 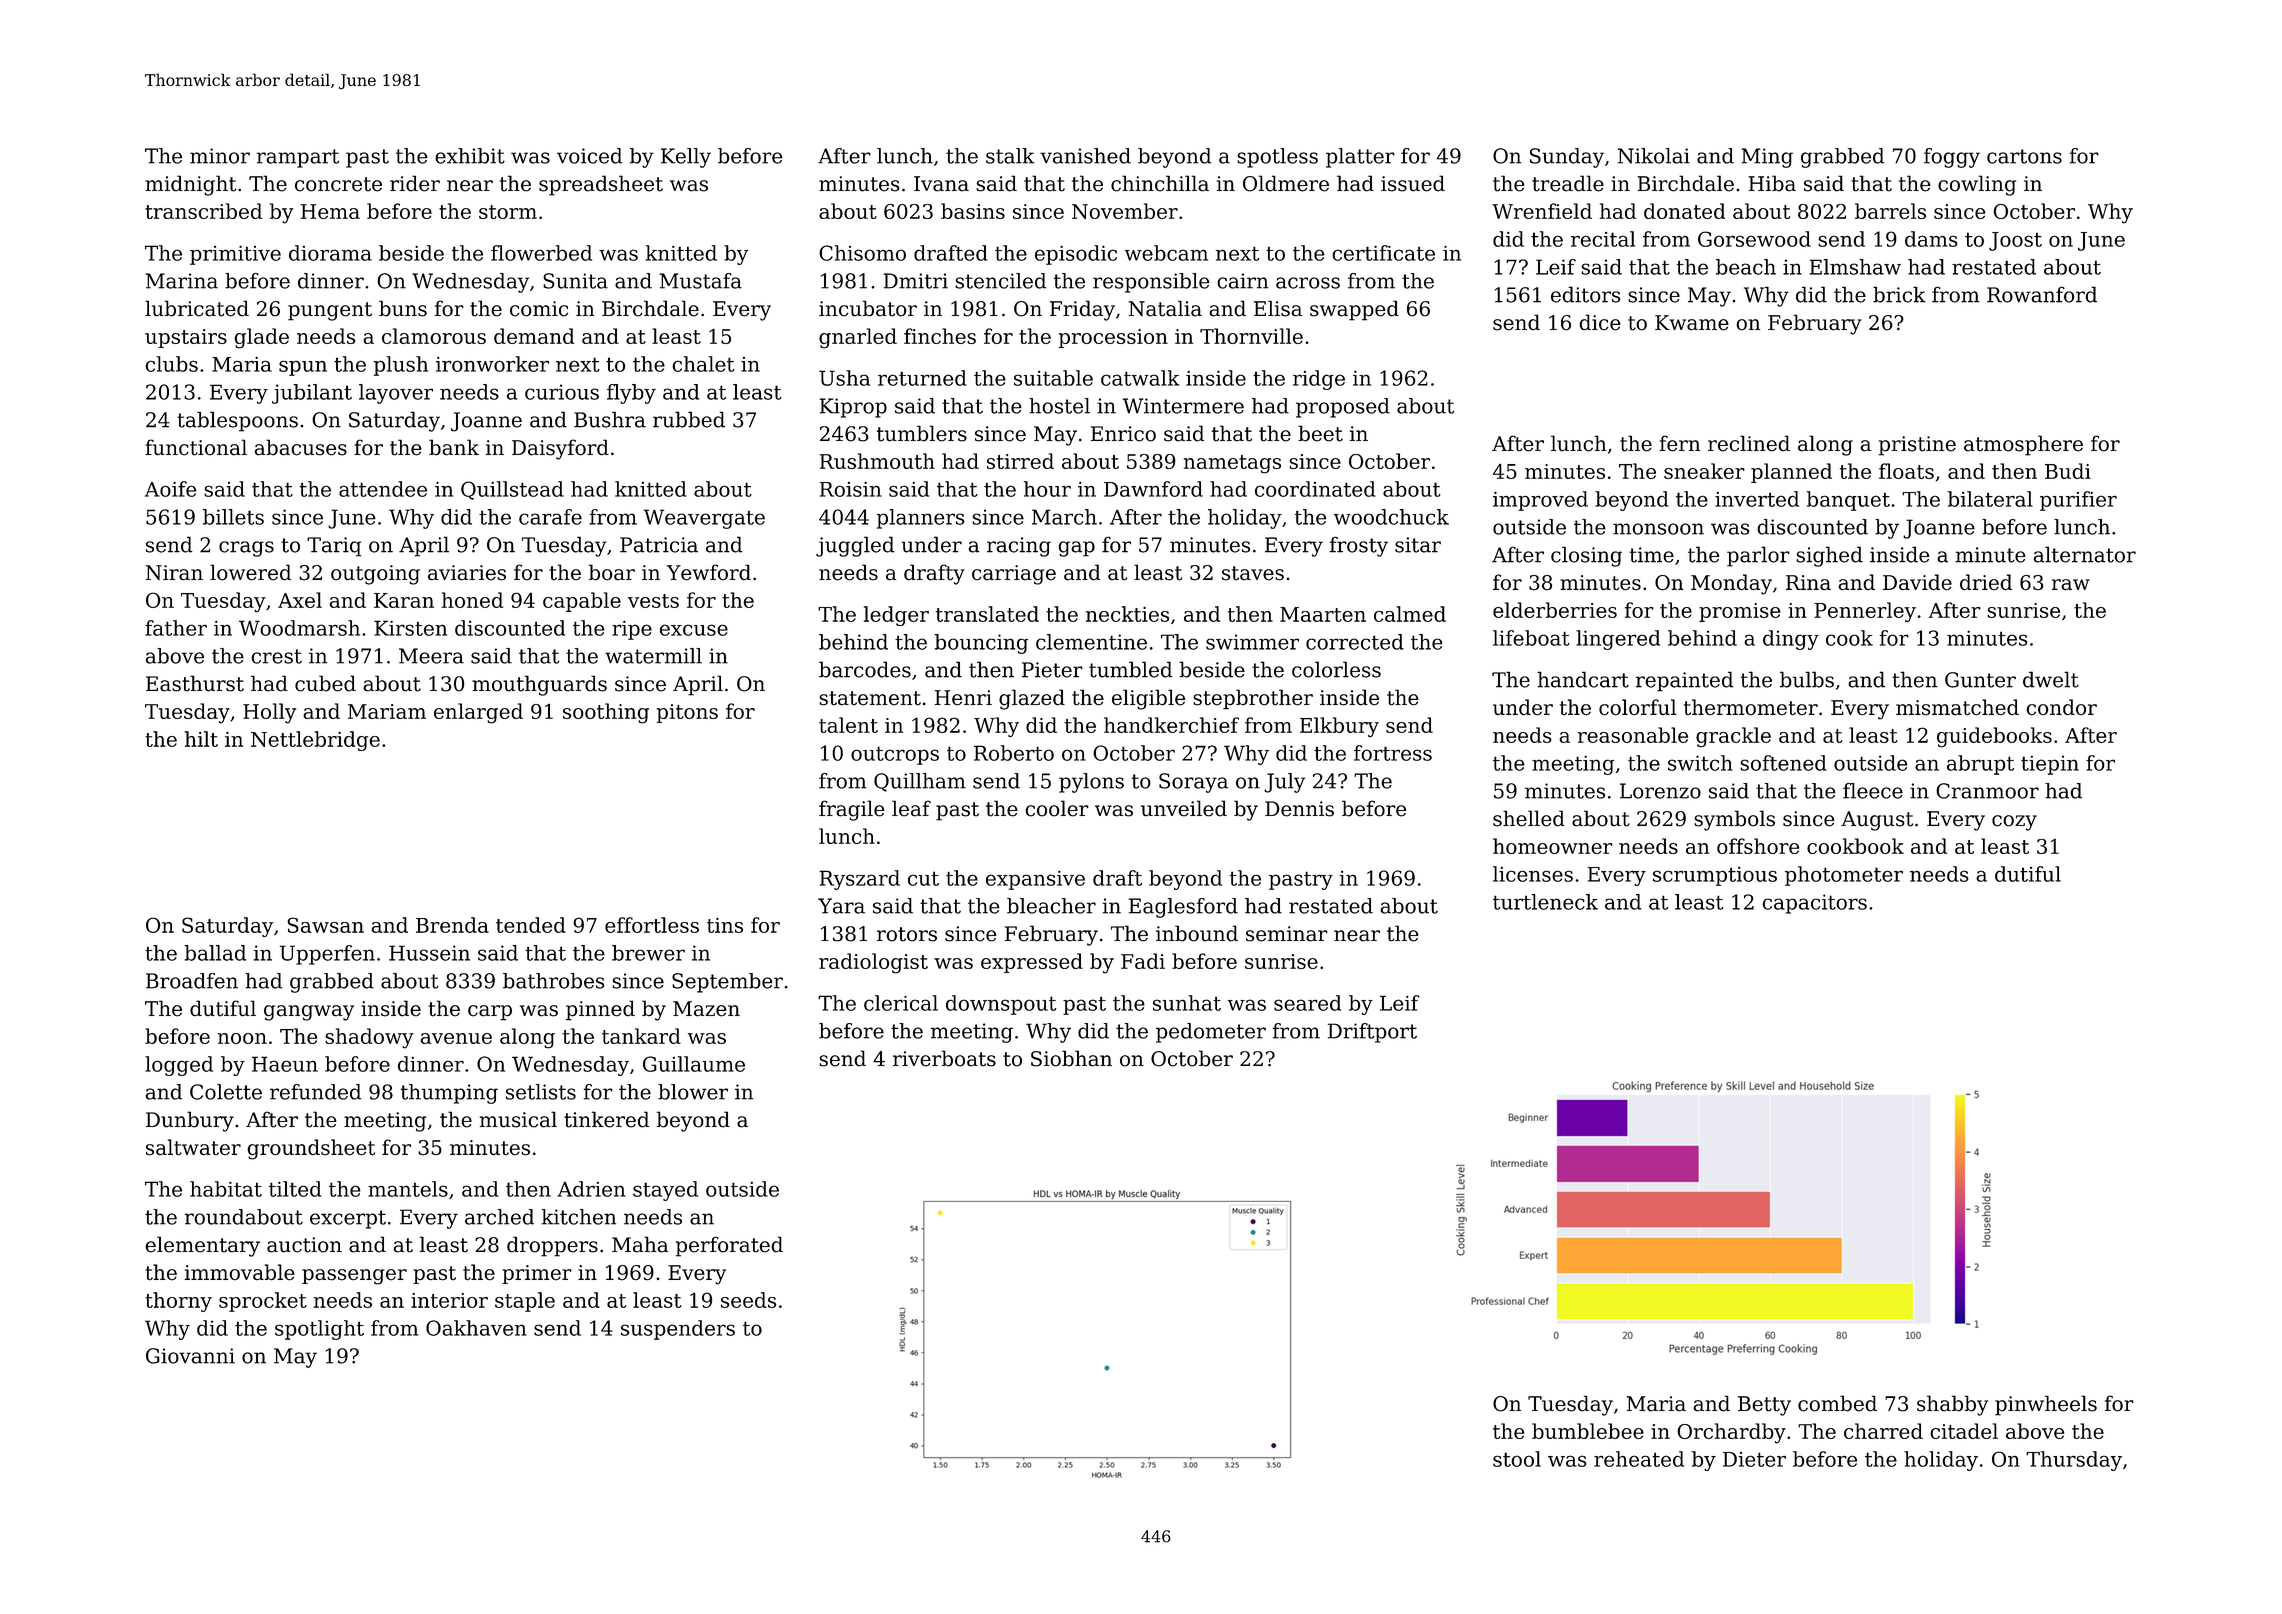 What do you see at coordinates (687, 713) in the screenshot?
I see `pitons` at bounding box center [687, 713].
